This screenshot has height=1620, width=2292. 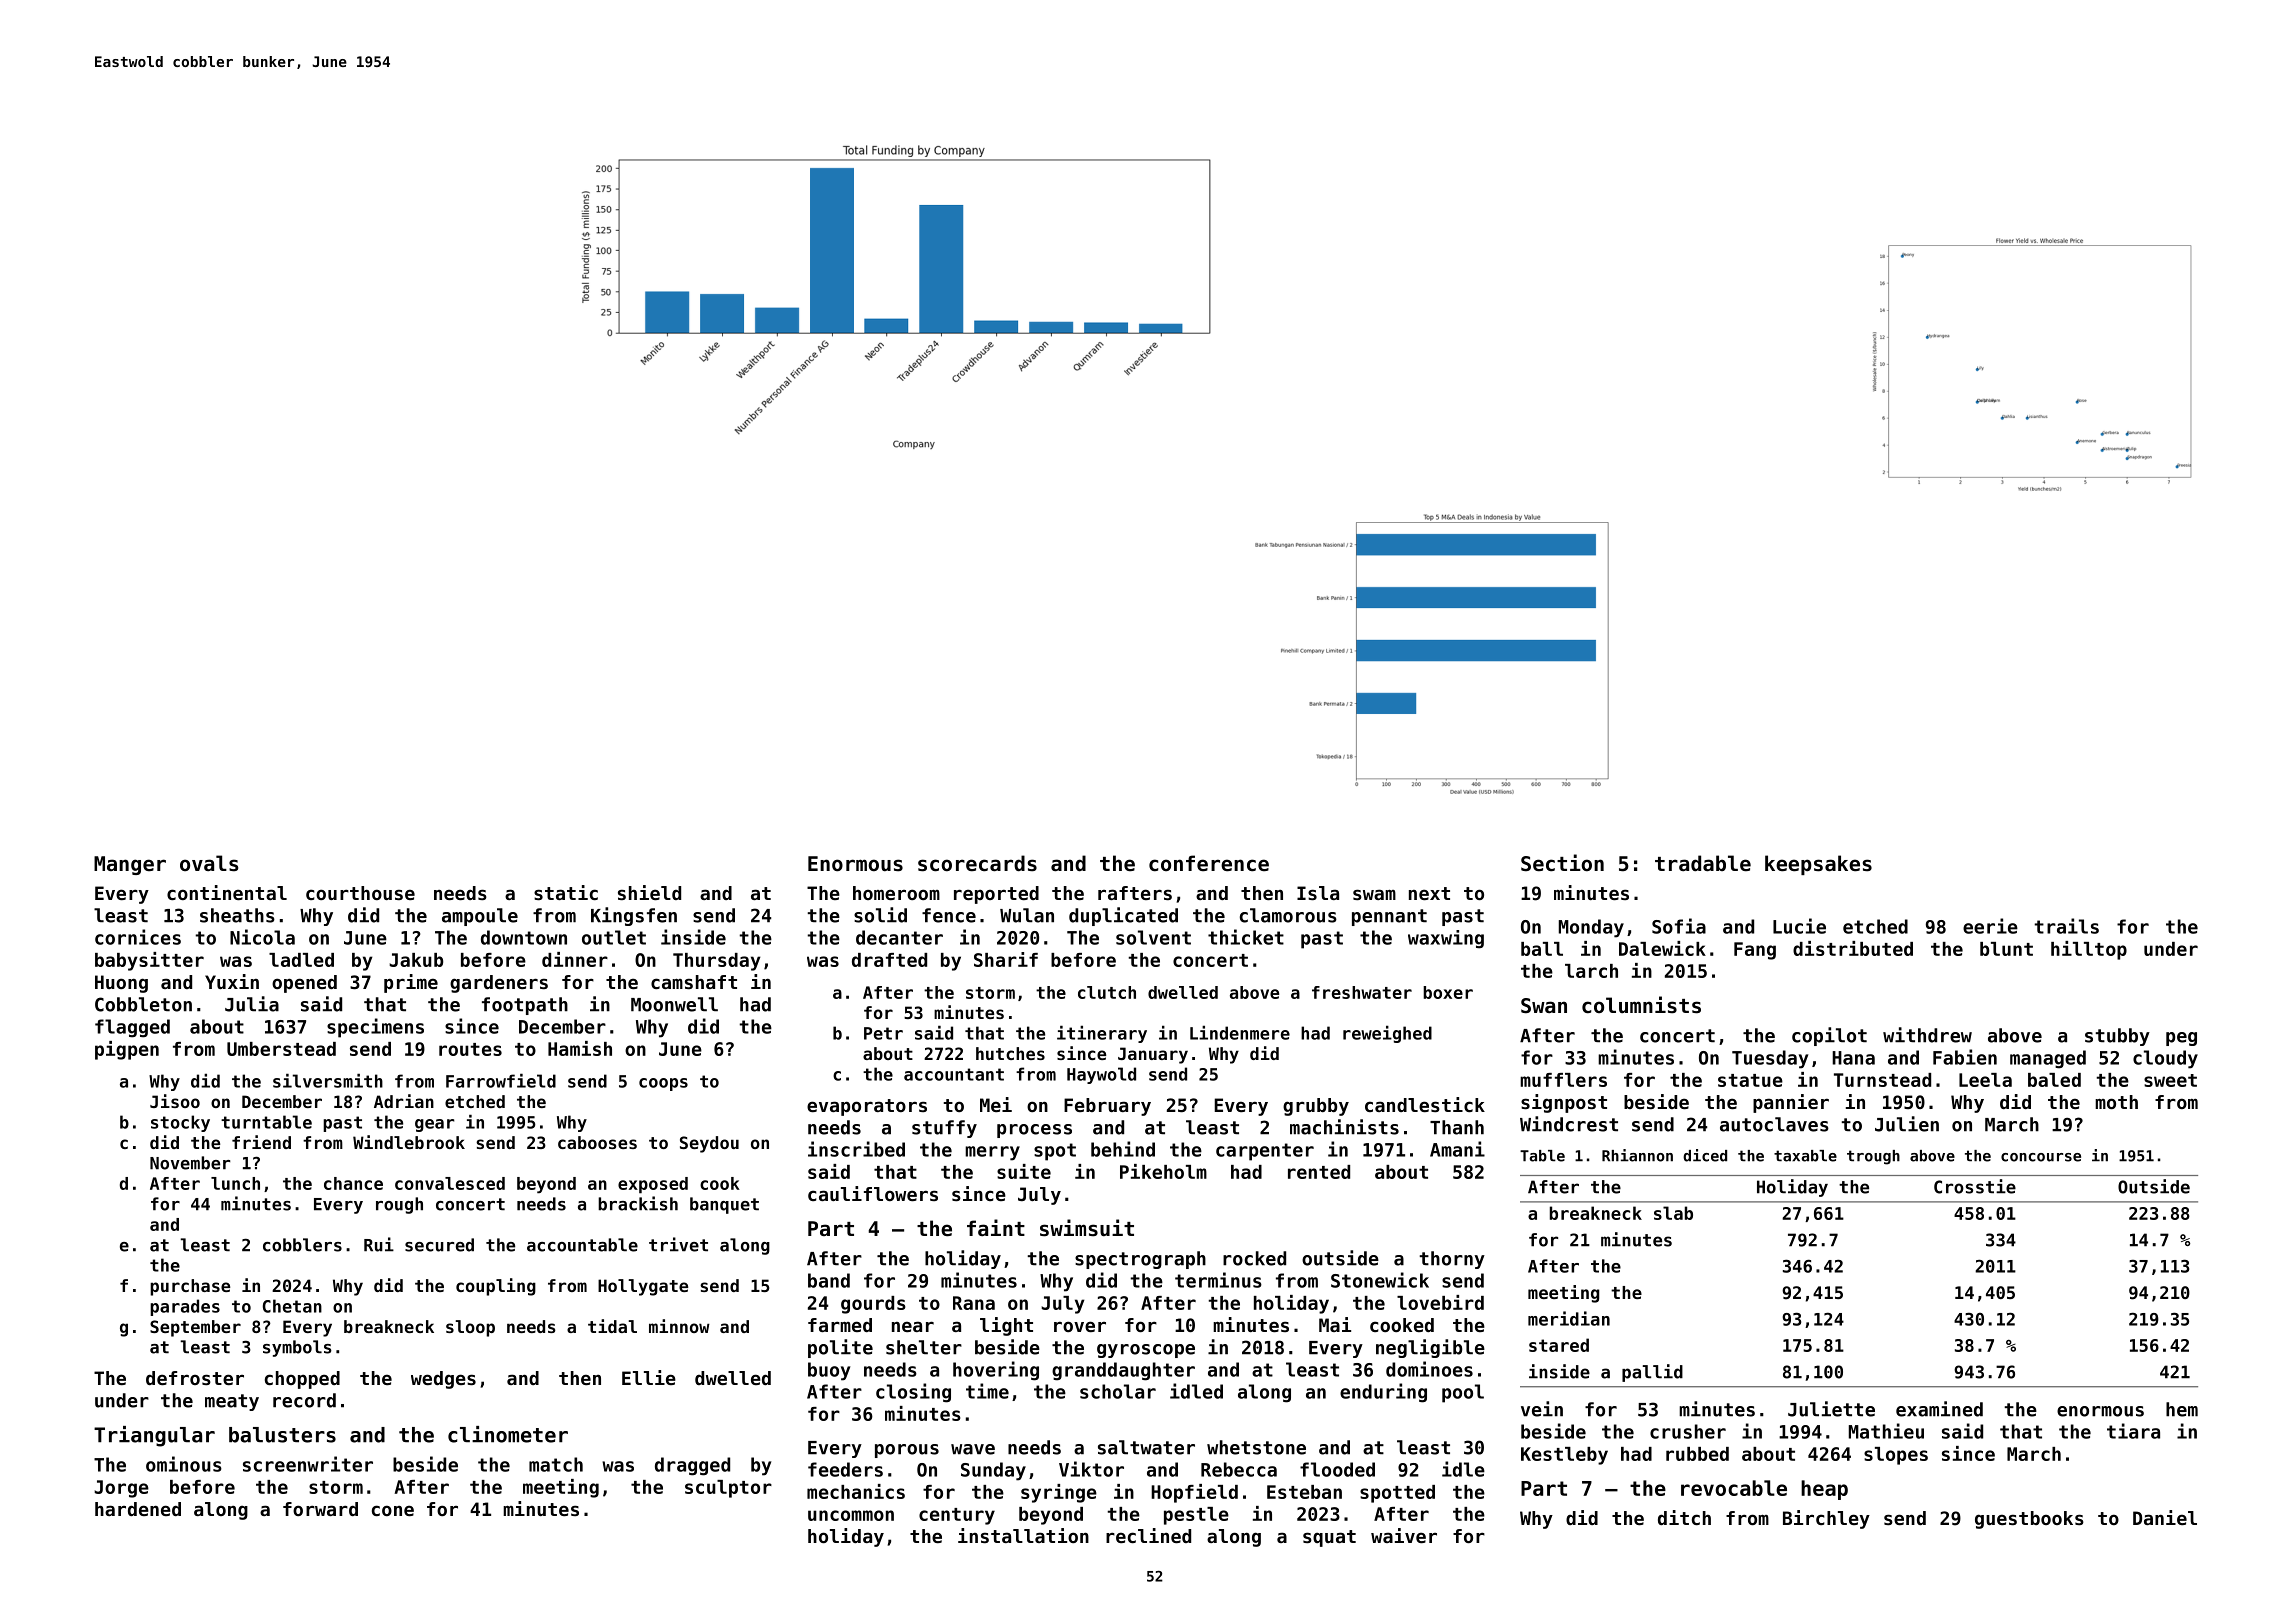 I want to click on forward, so click(x=320, y=1509).
